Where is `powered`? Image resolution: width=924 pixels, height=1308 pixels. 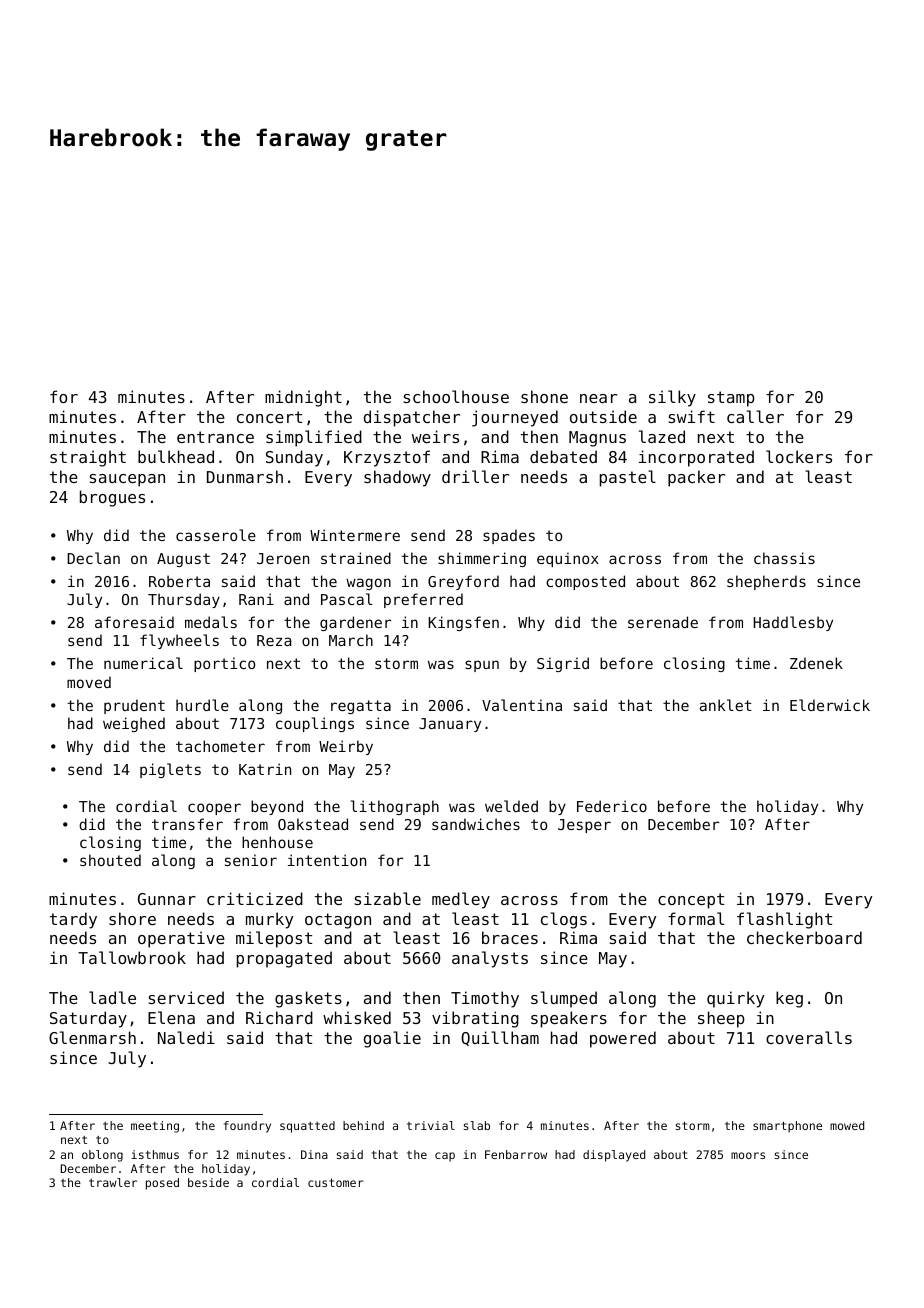 powered is located at coordinates (623, 1039).
